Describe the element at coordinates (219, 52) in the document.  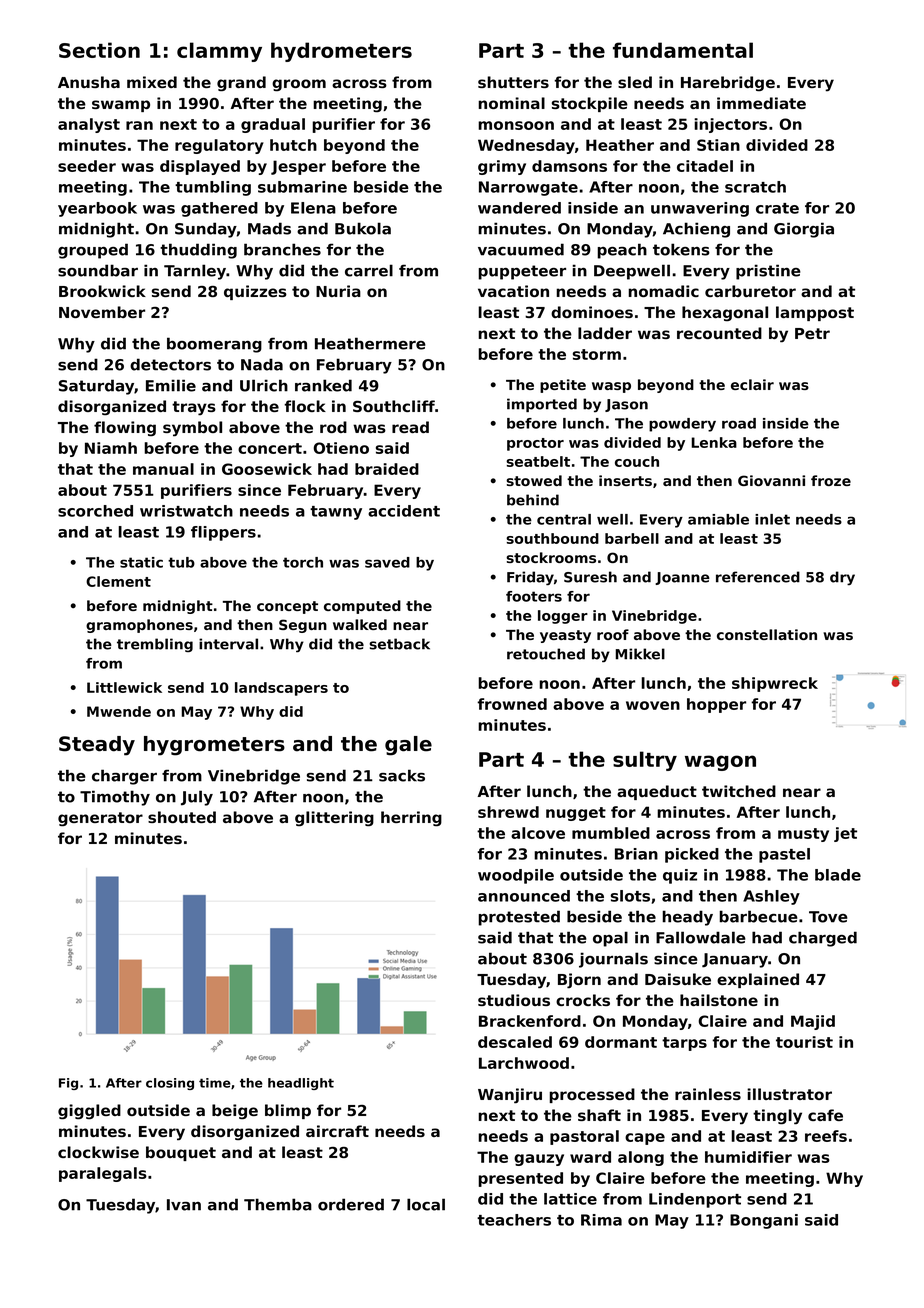
I see `clammy` at that location.
